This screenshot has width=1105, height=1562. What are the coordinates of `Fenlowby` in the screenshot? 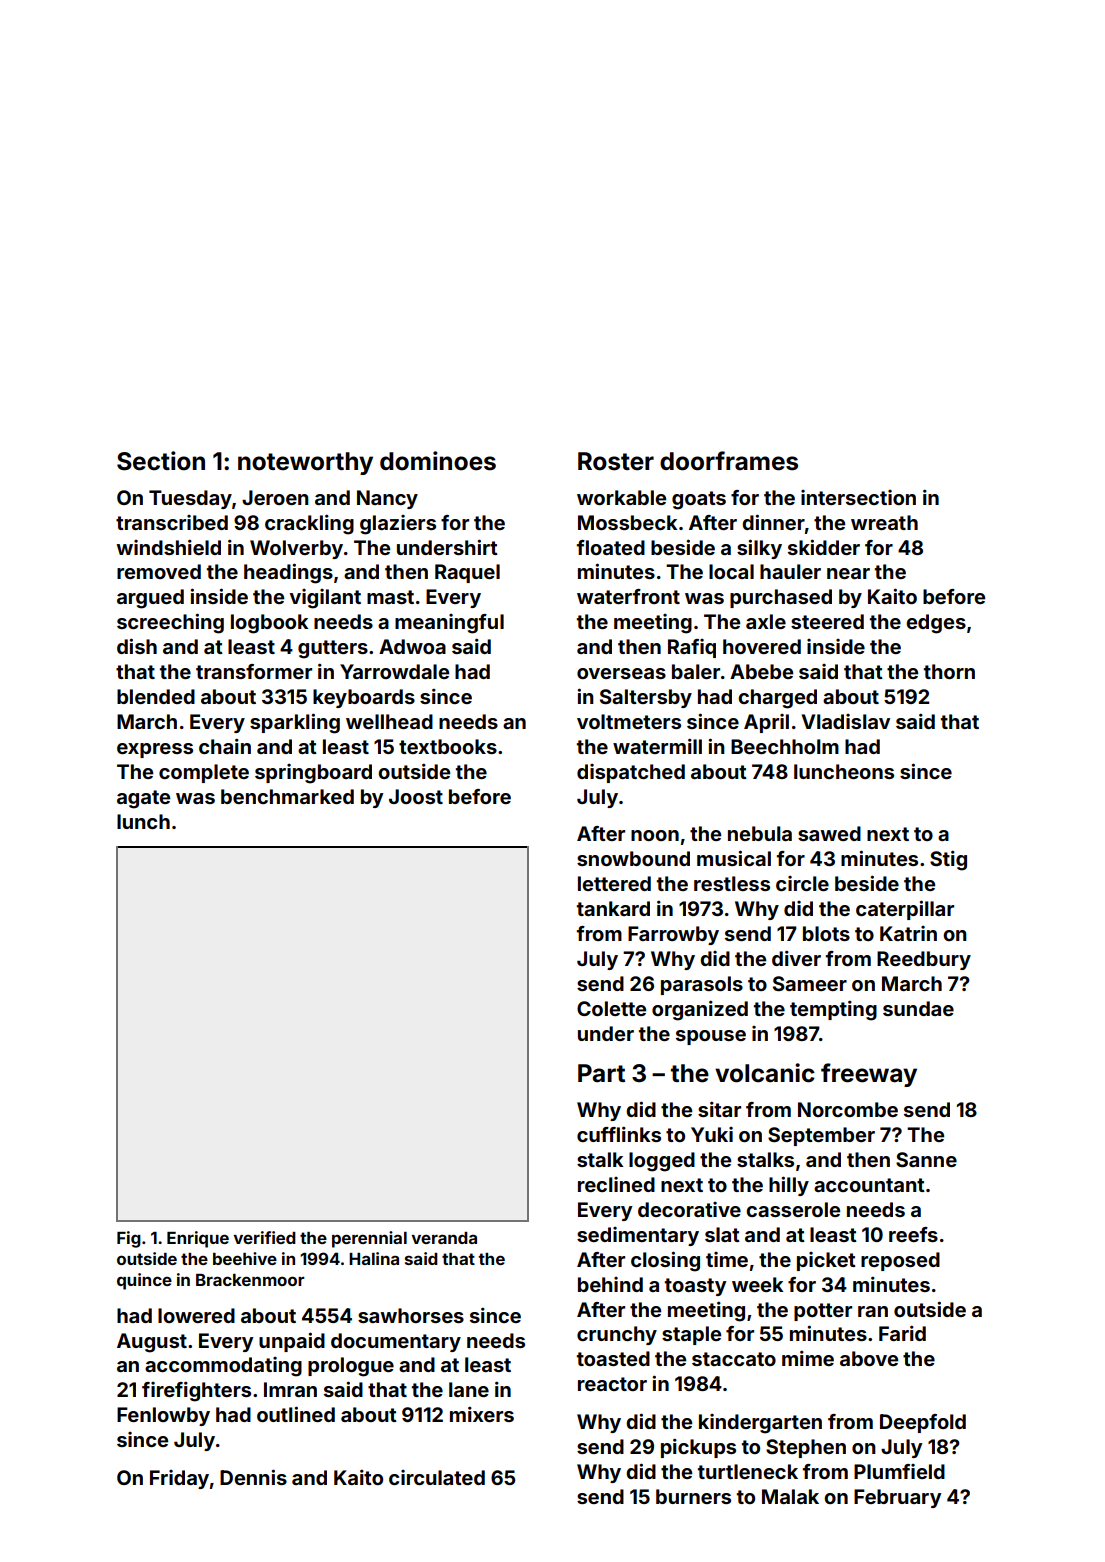 It's located at (163, 1416).
